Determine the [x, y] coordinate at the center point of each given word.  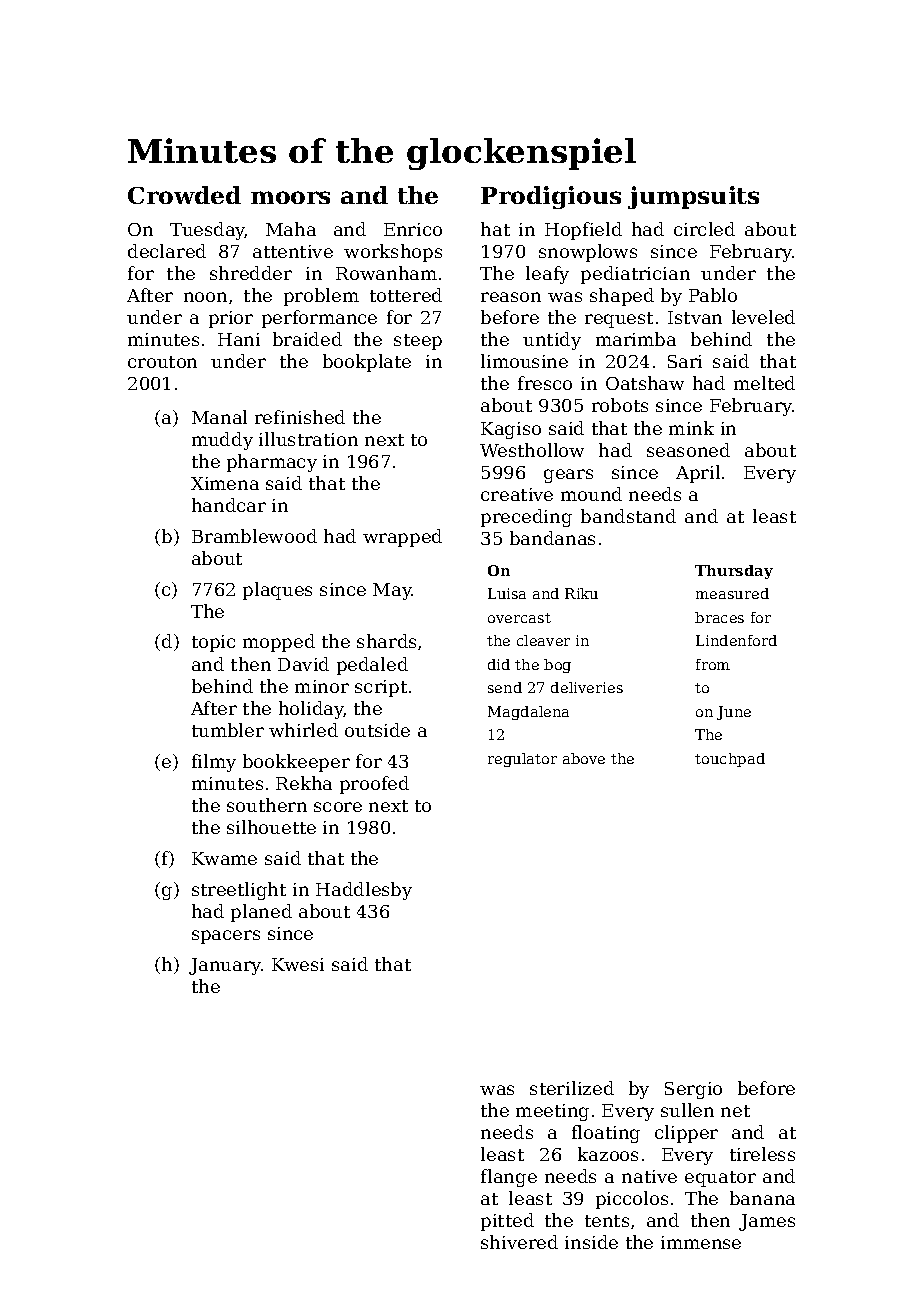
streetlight [239, 891]
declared [167, 251]
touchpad [730, 760]
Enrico [413, 229]
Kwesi [298, 964]
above [584, 758]
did [499, 664]
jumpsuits [693, 197]
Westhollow [532, 450]
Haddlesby [364, 891]
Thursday [734, 572]
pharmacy [272, 463]
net [735, 1111]
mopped [279, 643]
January [225, 966]
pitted [507, 1222]
